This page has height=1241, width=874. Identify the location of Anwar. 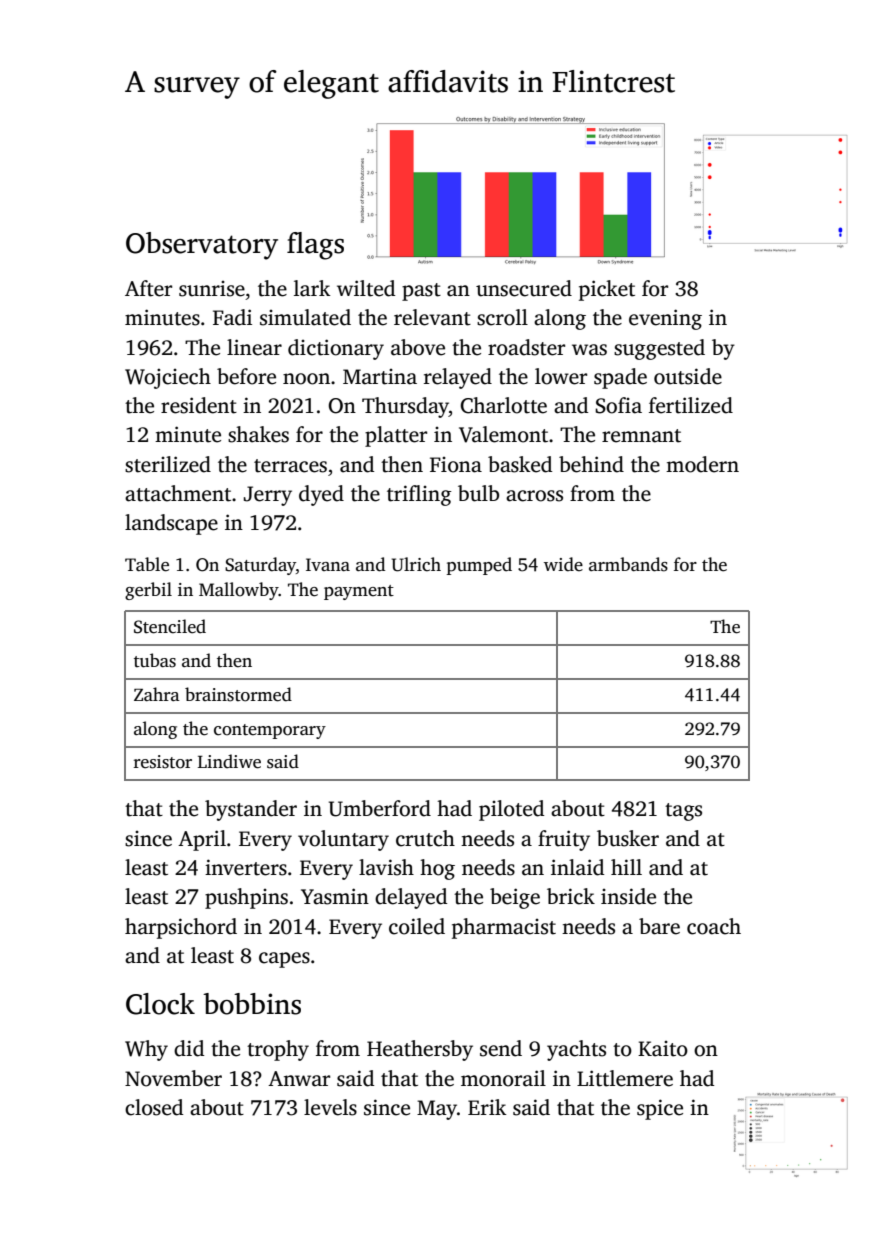
(299, 1079).
